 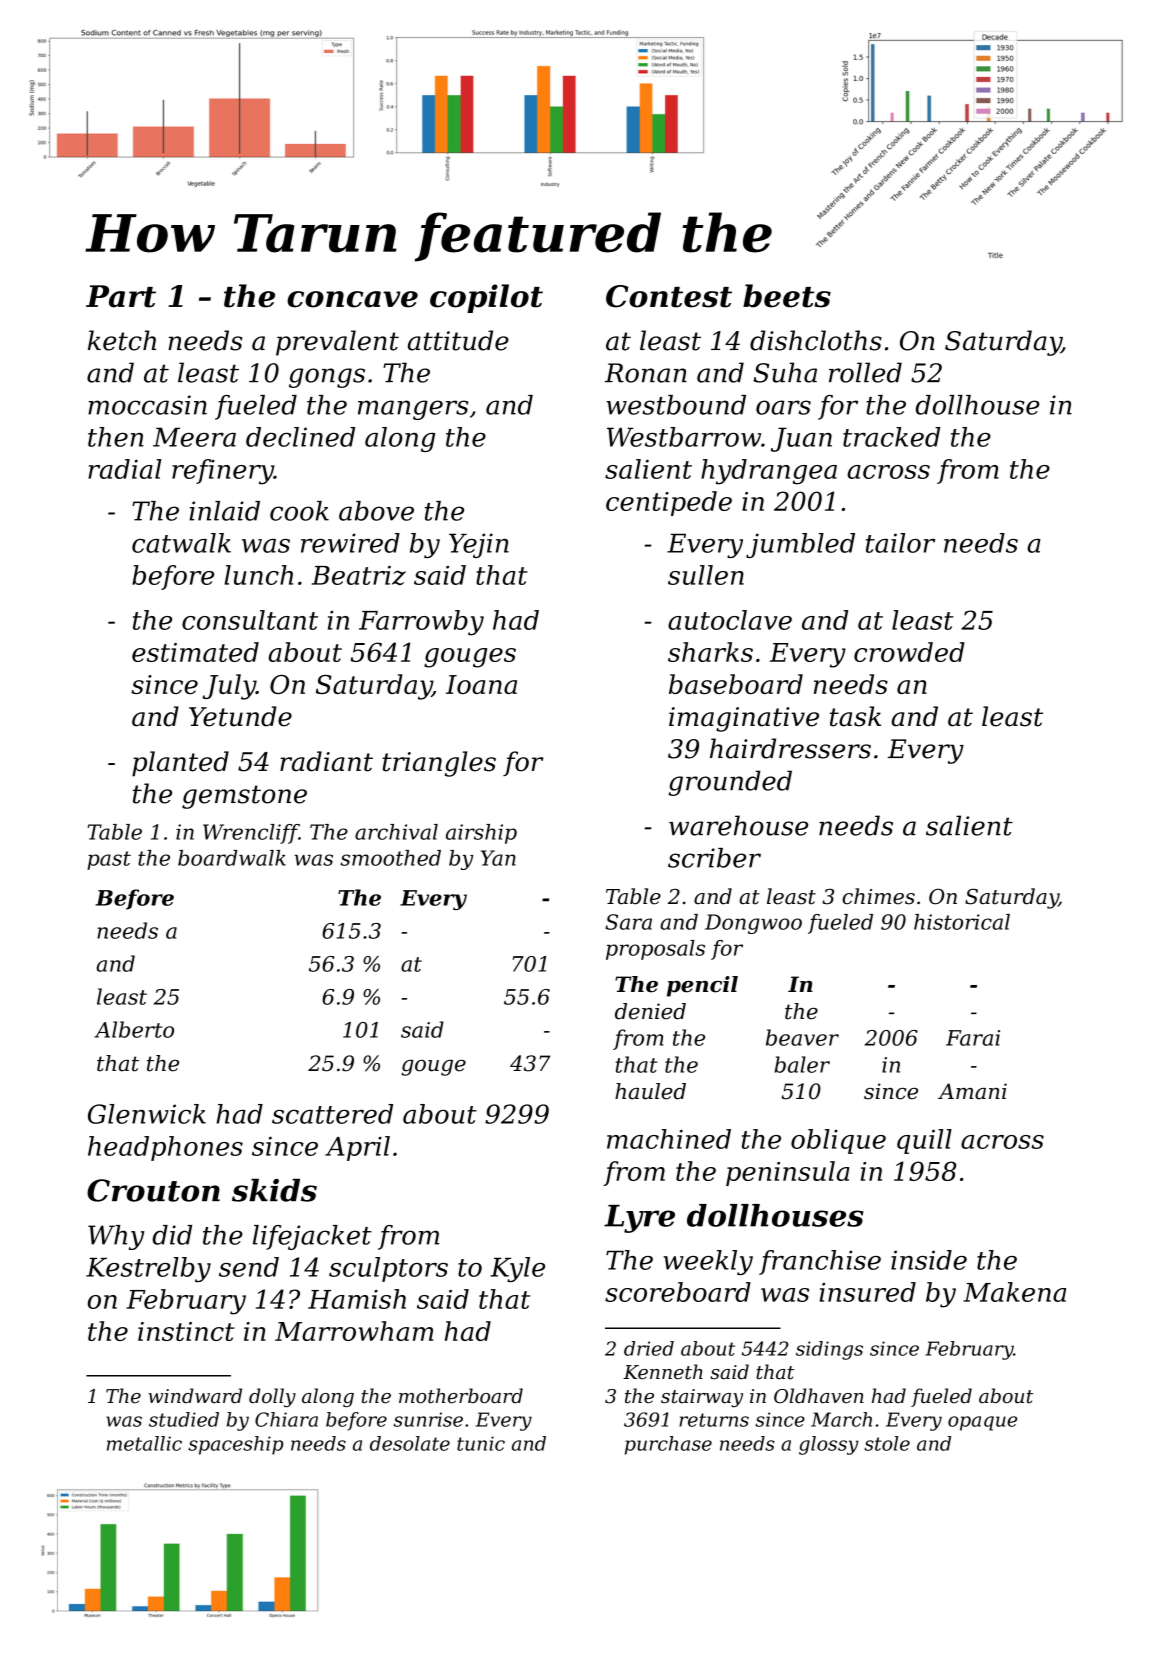 I want to click on denied, so click(x=650, y=1011).
